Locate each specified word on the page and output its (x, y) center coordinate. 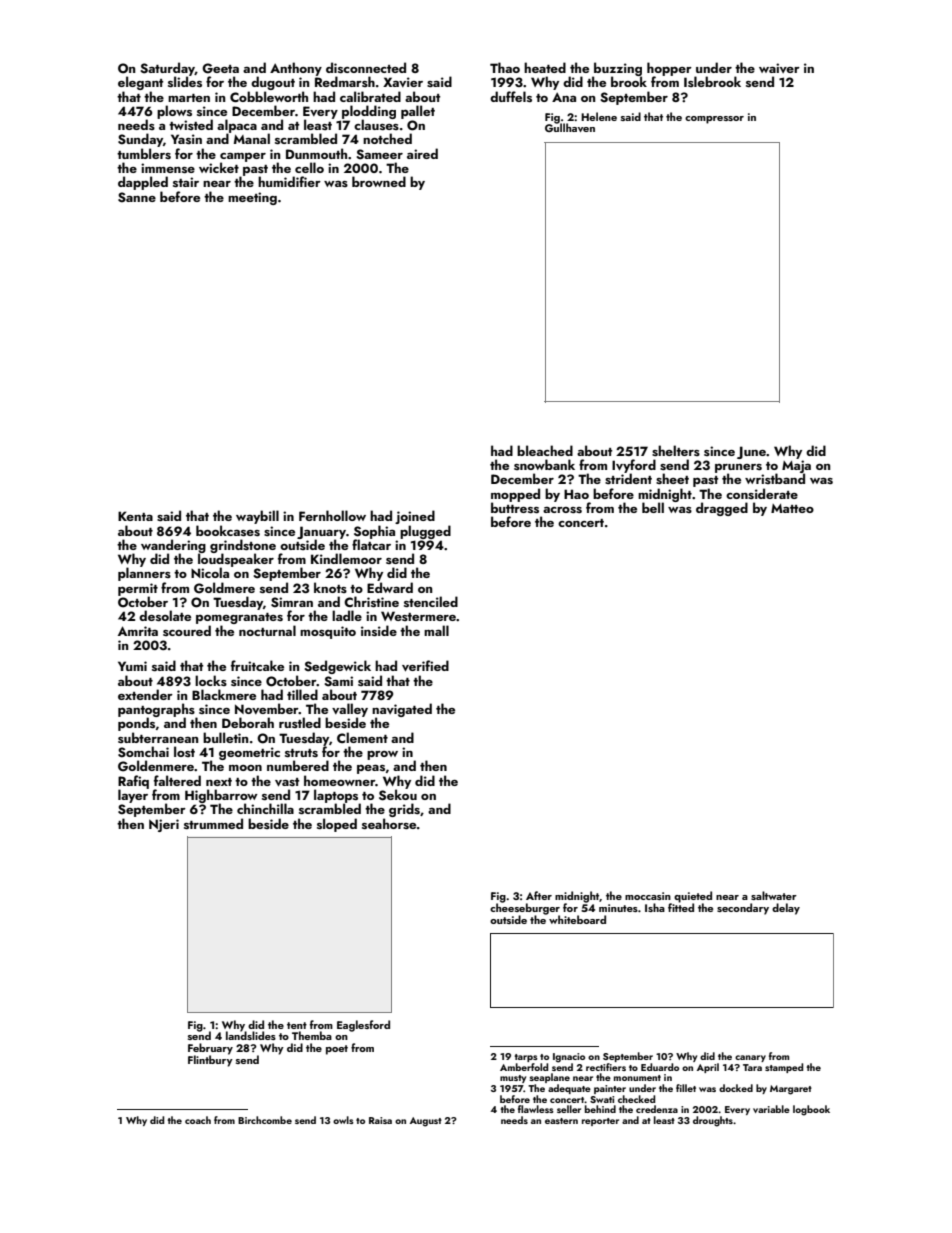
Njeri (164, 825)
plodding (369, 112)
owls (343, 1120)
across (562, 510)
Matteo (792, 508)
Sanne (137, 197)
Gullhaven (570, 128)
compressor (714, 120)
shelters (676, 450)
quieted (693, 897)
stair (186, 182)
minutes (618, 908)
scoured (187, 630)
